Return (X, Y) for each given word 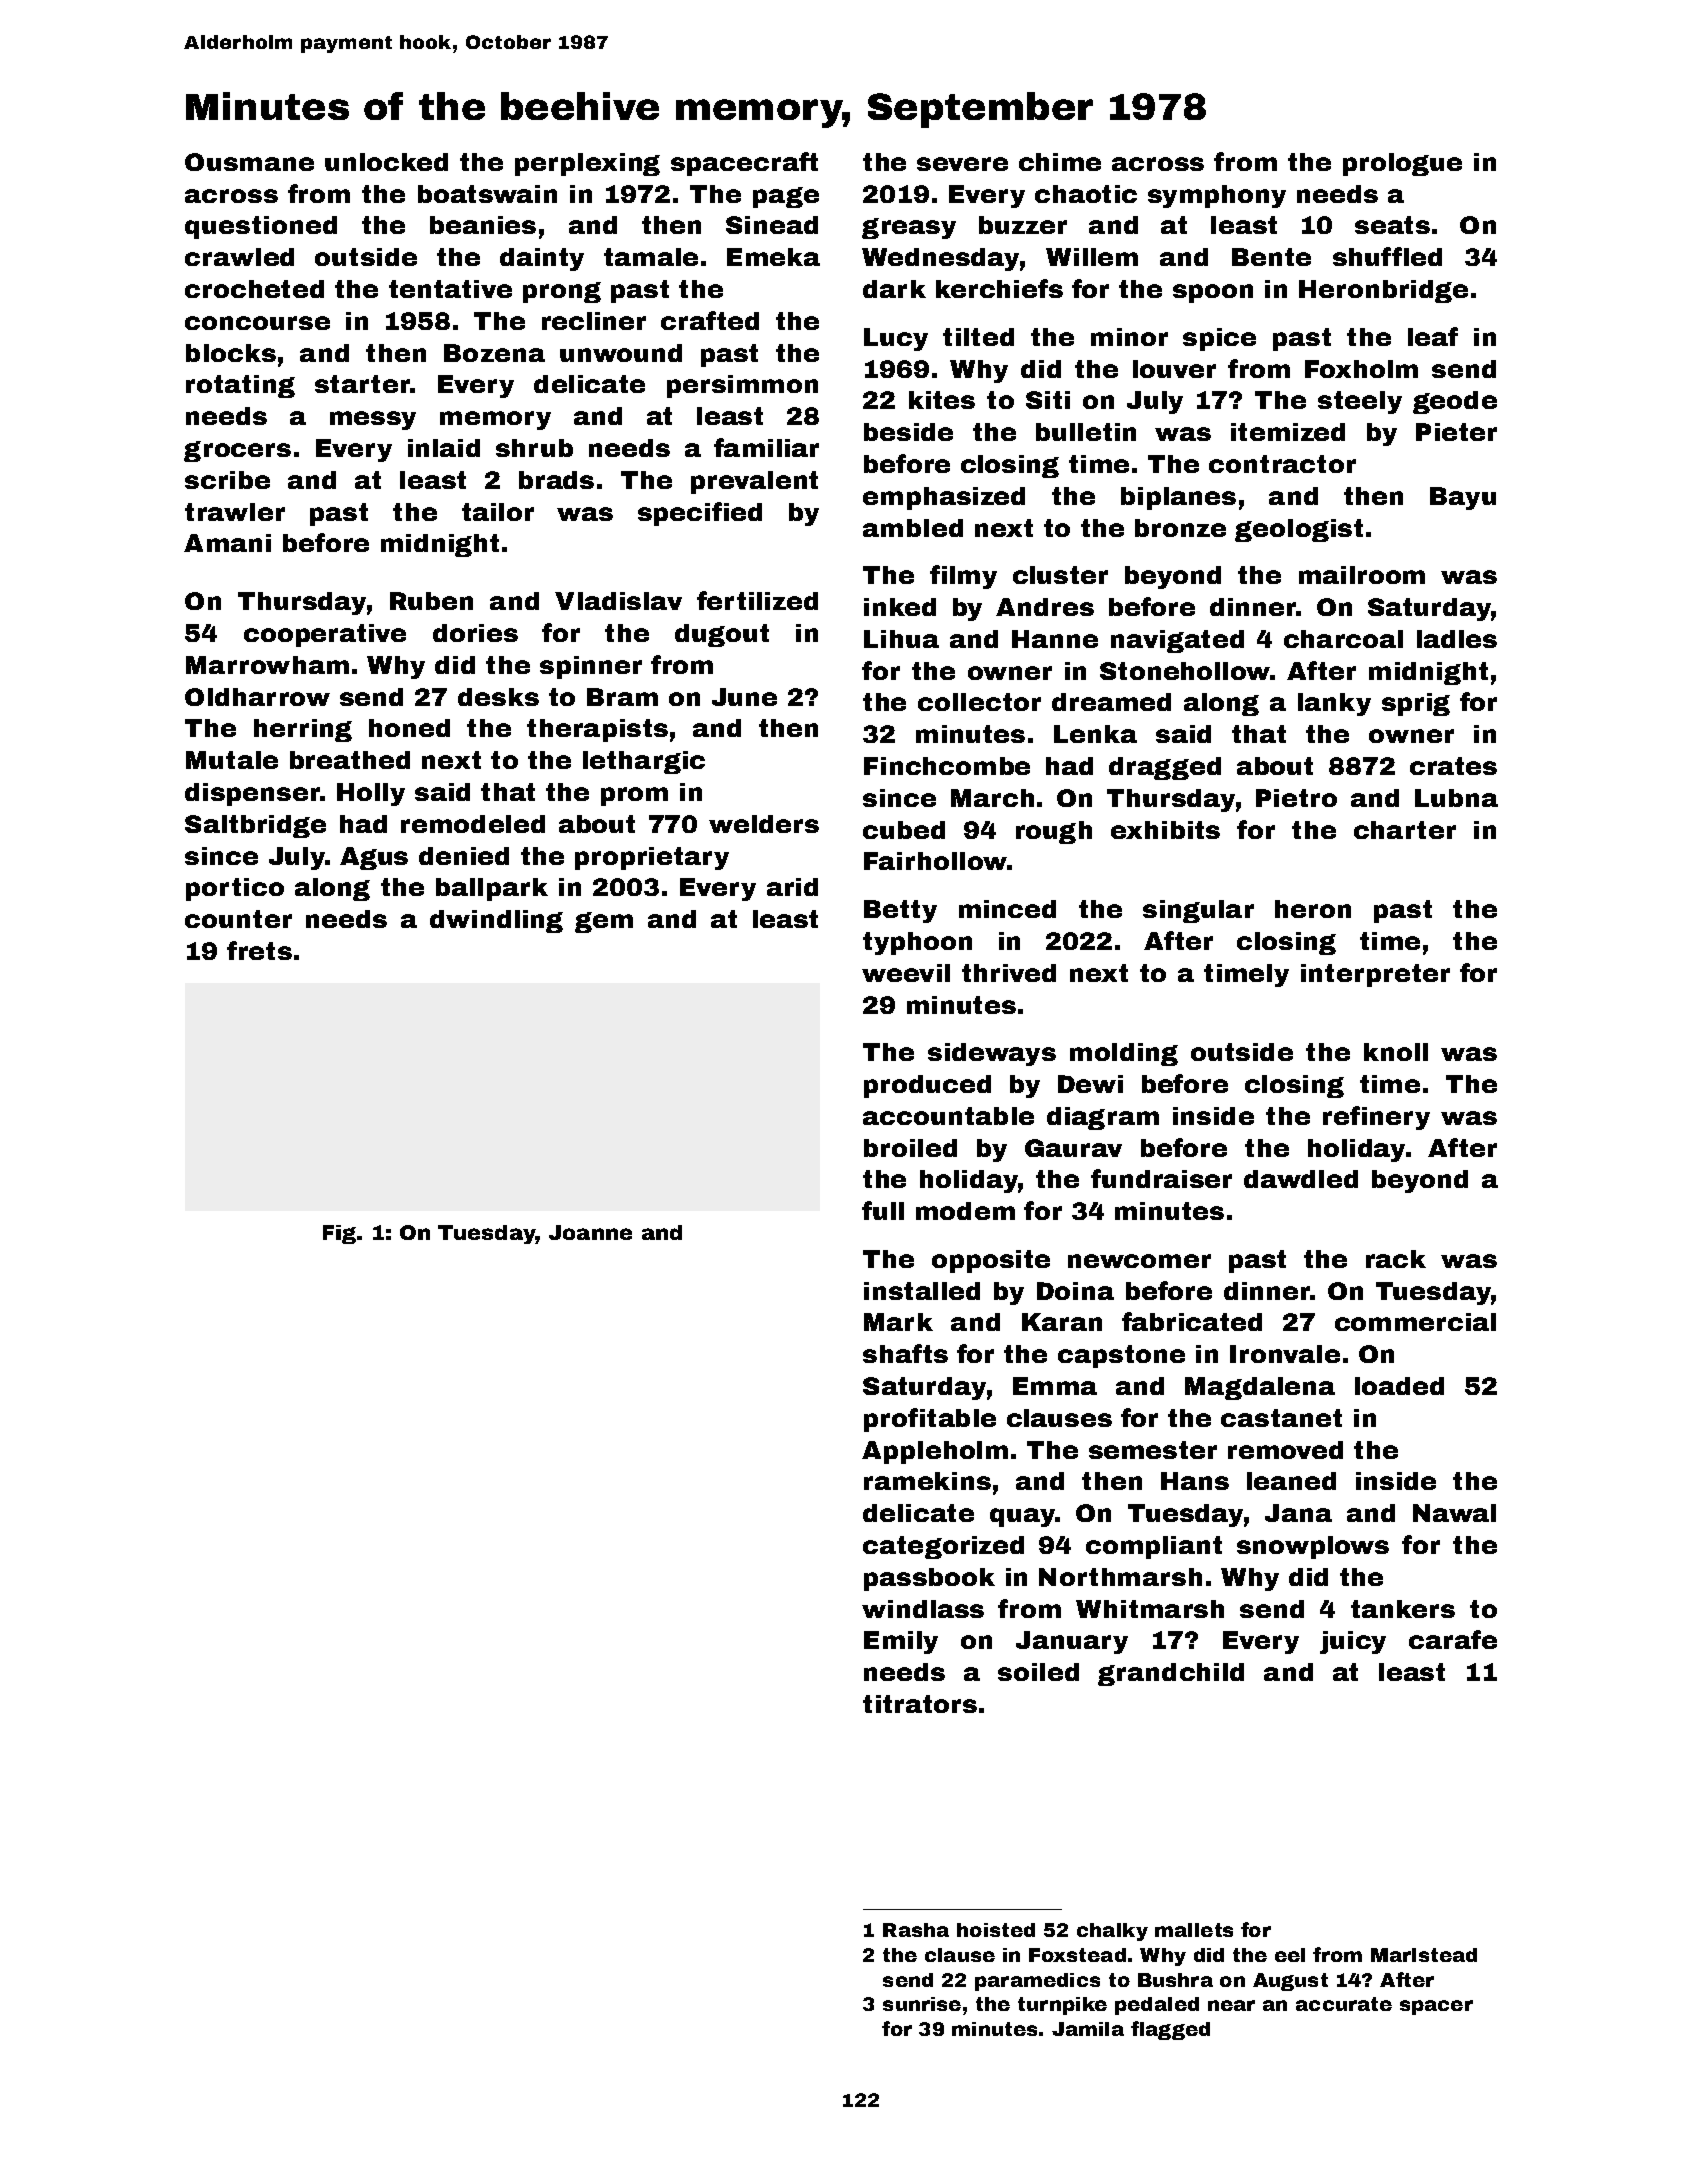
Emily (901, 1642)
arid (792, 887)
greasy (909, 228)
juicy (1353, 1642)
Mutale (232, 760)
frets (259, 950)
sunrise (922, 2004)
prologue (1402, 164)
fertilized (757, 600)
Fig (339, 1234)
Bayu (1463, 498)
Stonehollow (1185, 671)
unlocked (386, 162)
